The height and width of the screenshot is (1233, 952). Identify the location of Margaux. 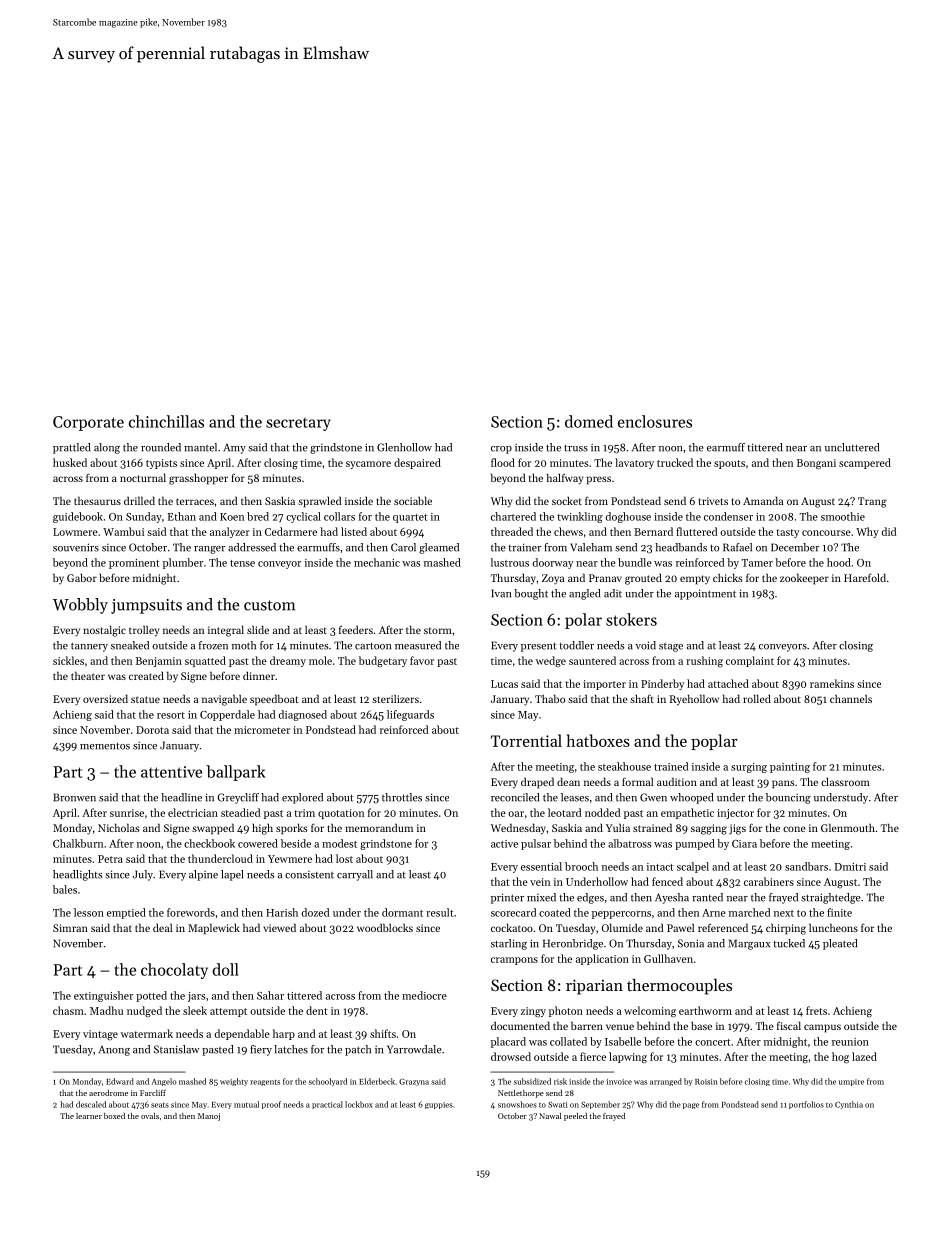
(749, 944).
